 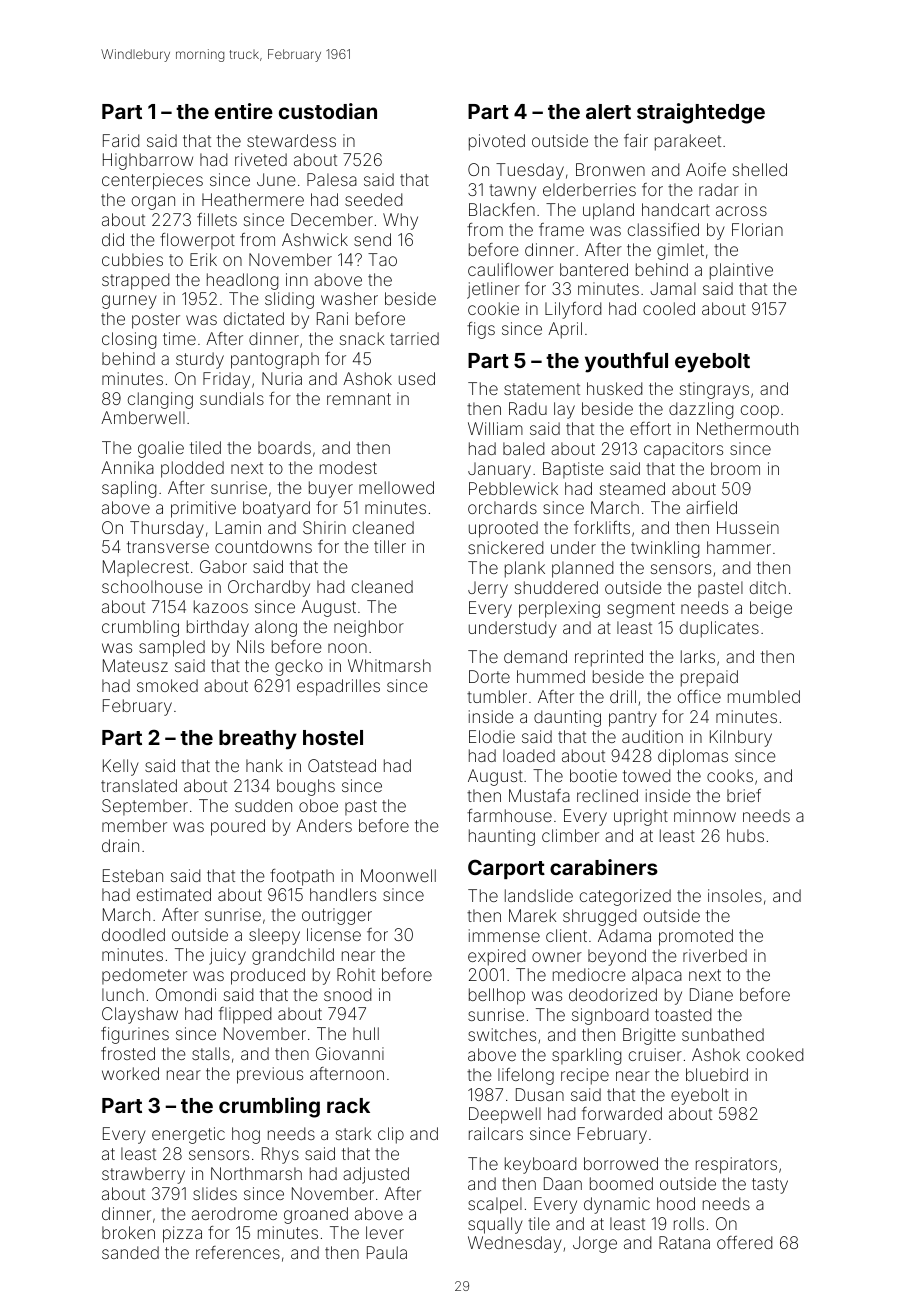 I want to click on dictated, so click(x=254, y=318).
